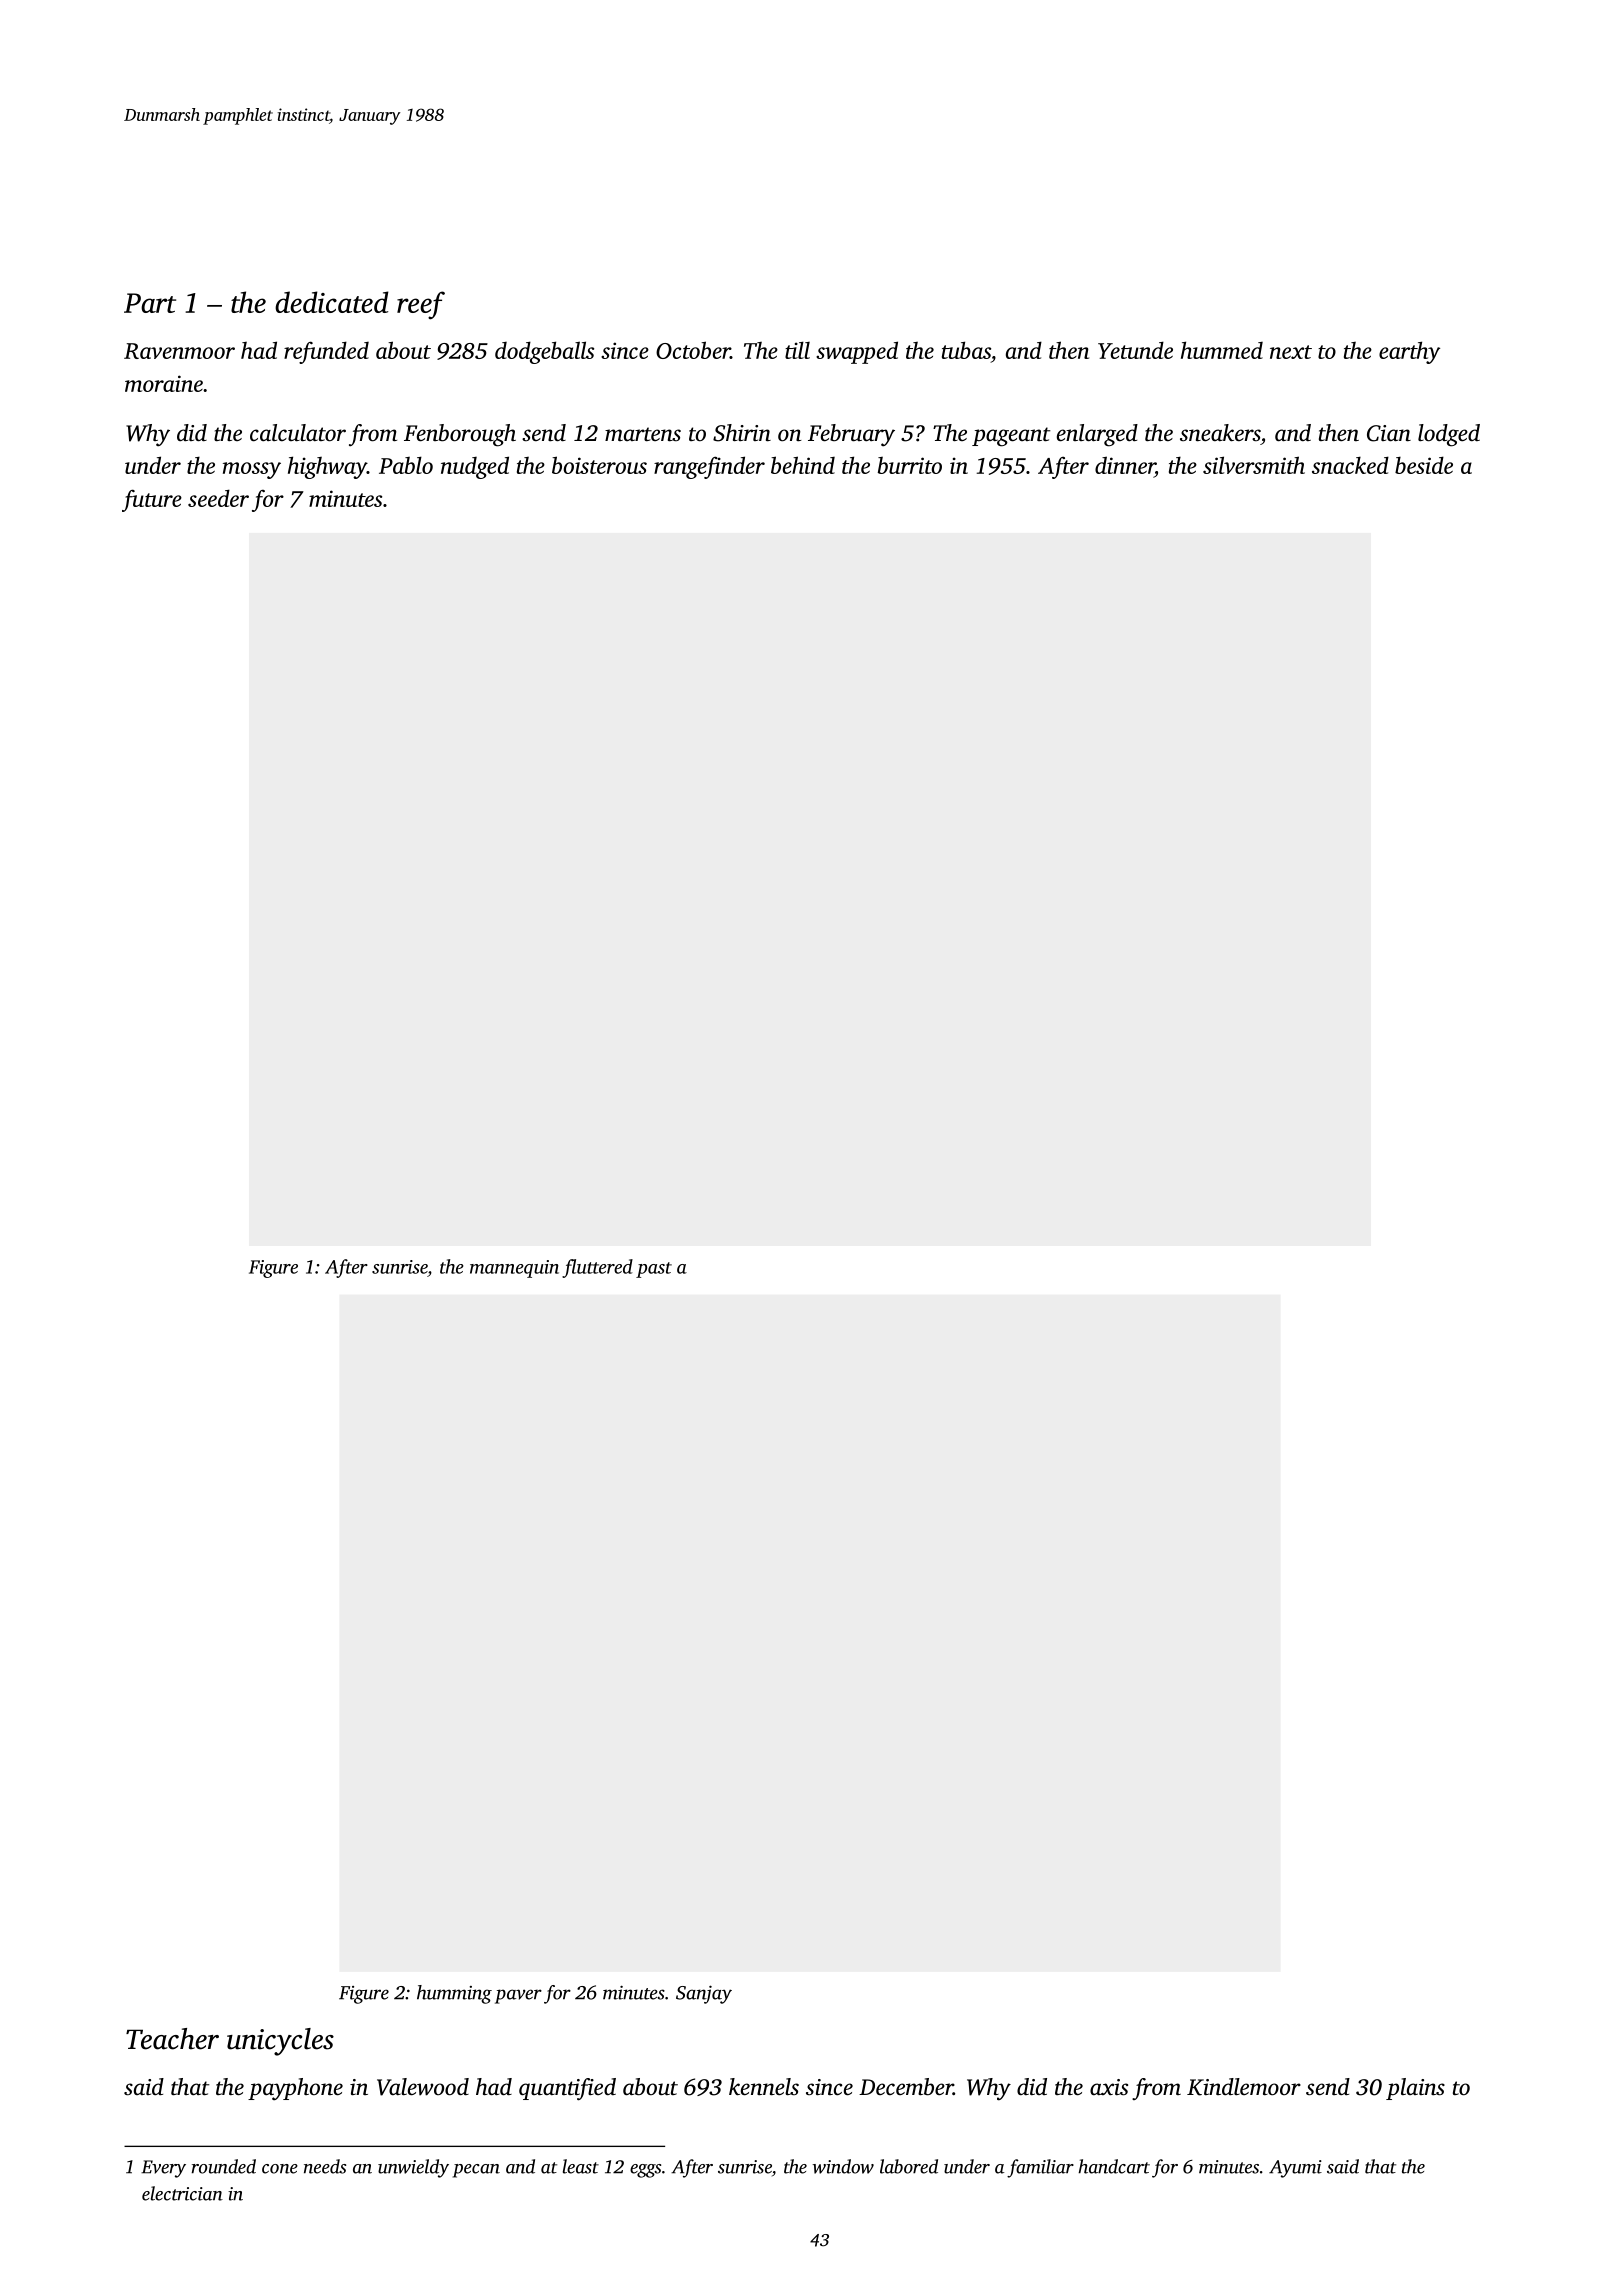 The height and width of the screenshot is (2292, 1620). What do you see at coordinates (597, 1268) in the screenshot?
I see `fluttered` at bounding box center [597, 1268].
